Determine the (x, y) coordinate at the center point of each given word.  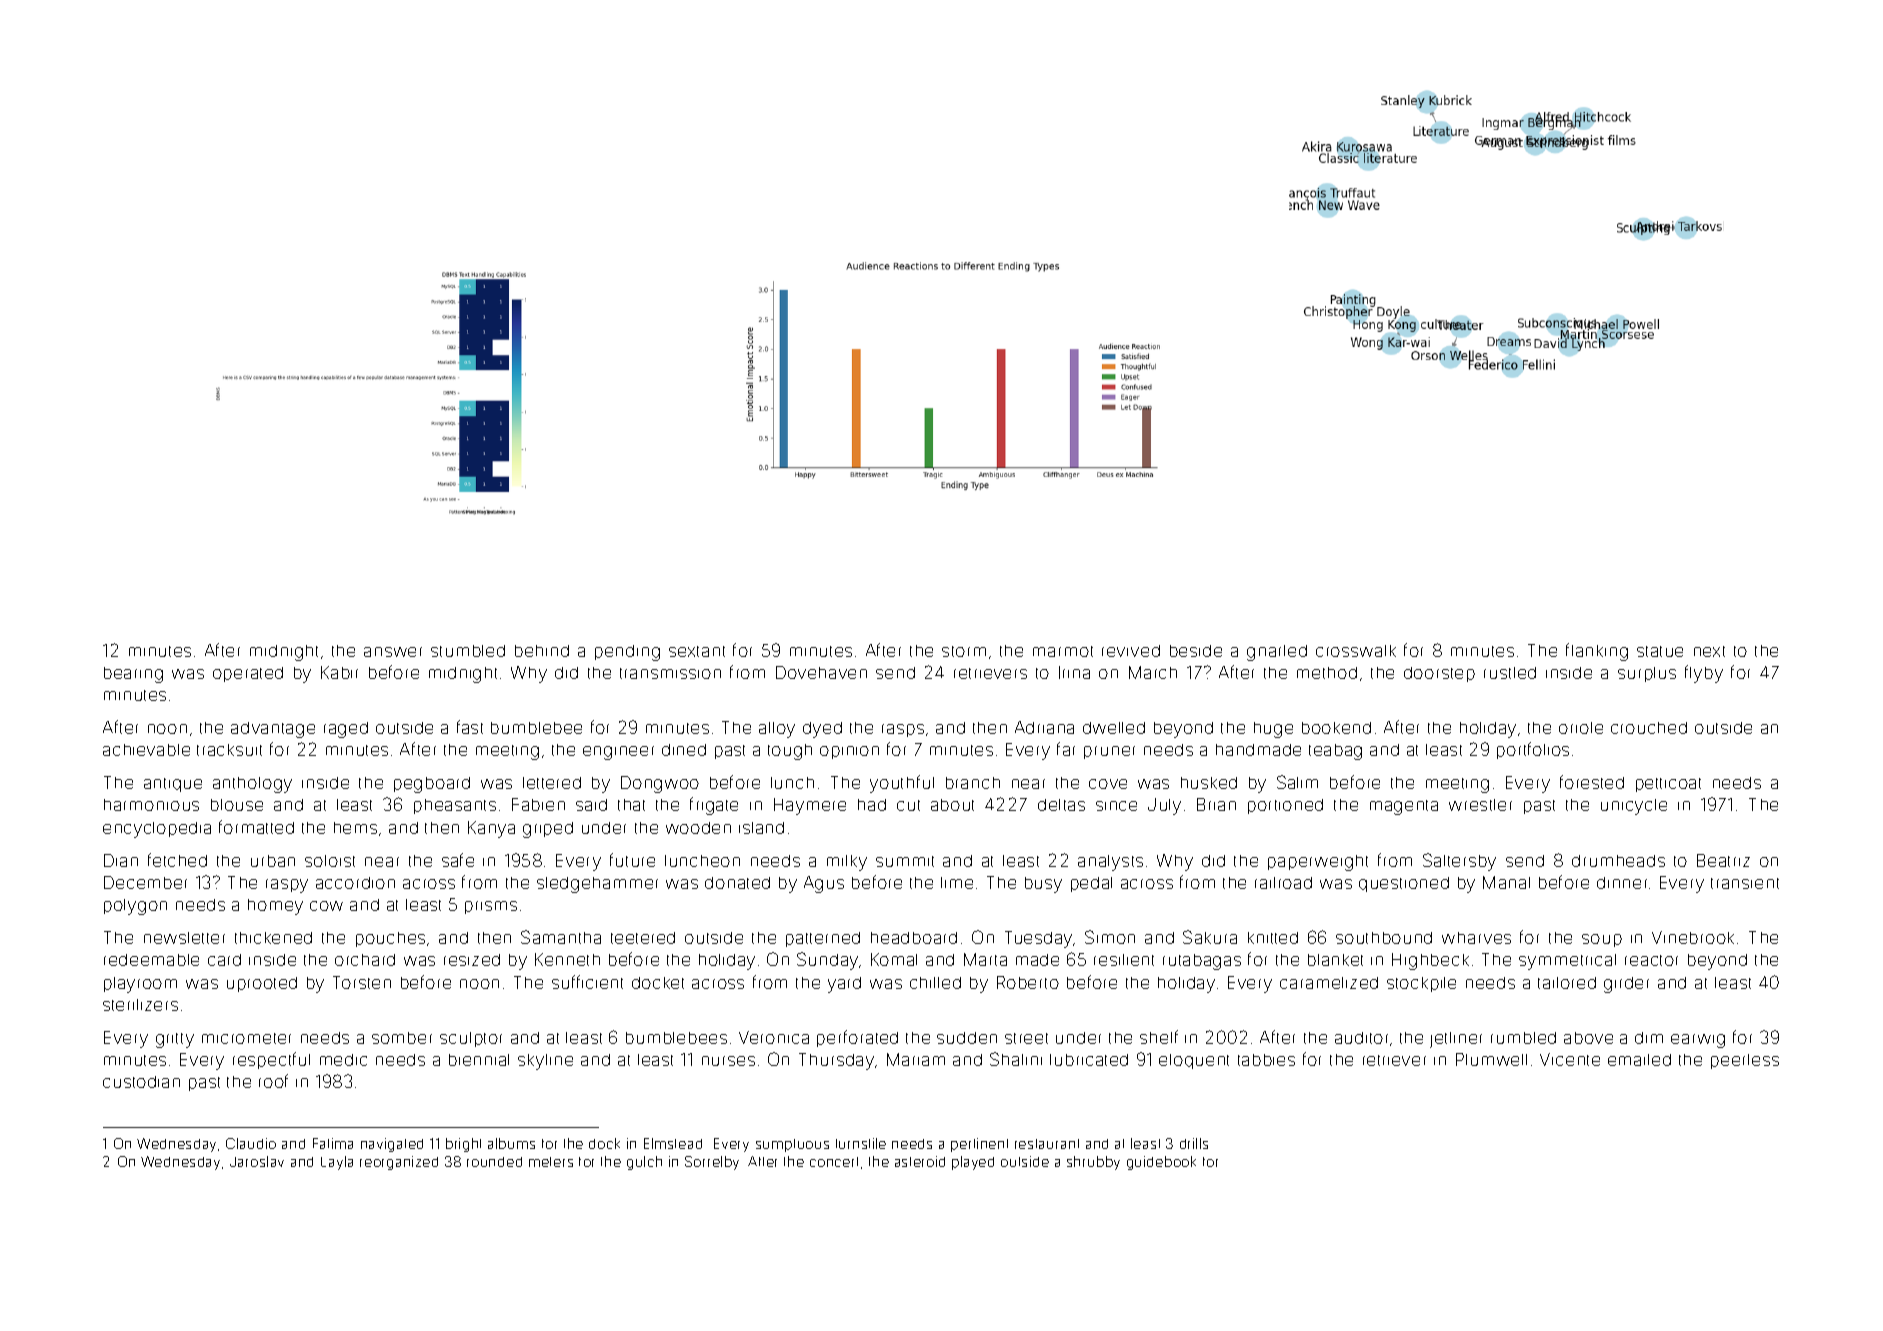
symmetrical (1567, 962)
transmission (670, 673)
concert (834, 1162)
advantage (273, 730)
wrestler (1480, 805)
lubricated (1089, 1060)
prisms (491, 907)
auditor (1361, 1038)
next (1709, 651)
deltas (1061, 805)
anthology (252, 785)
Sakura (1210, 937)
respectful (271, 1060)
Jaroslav (257, 1161)
